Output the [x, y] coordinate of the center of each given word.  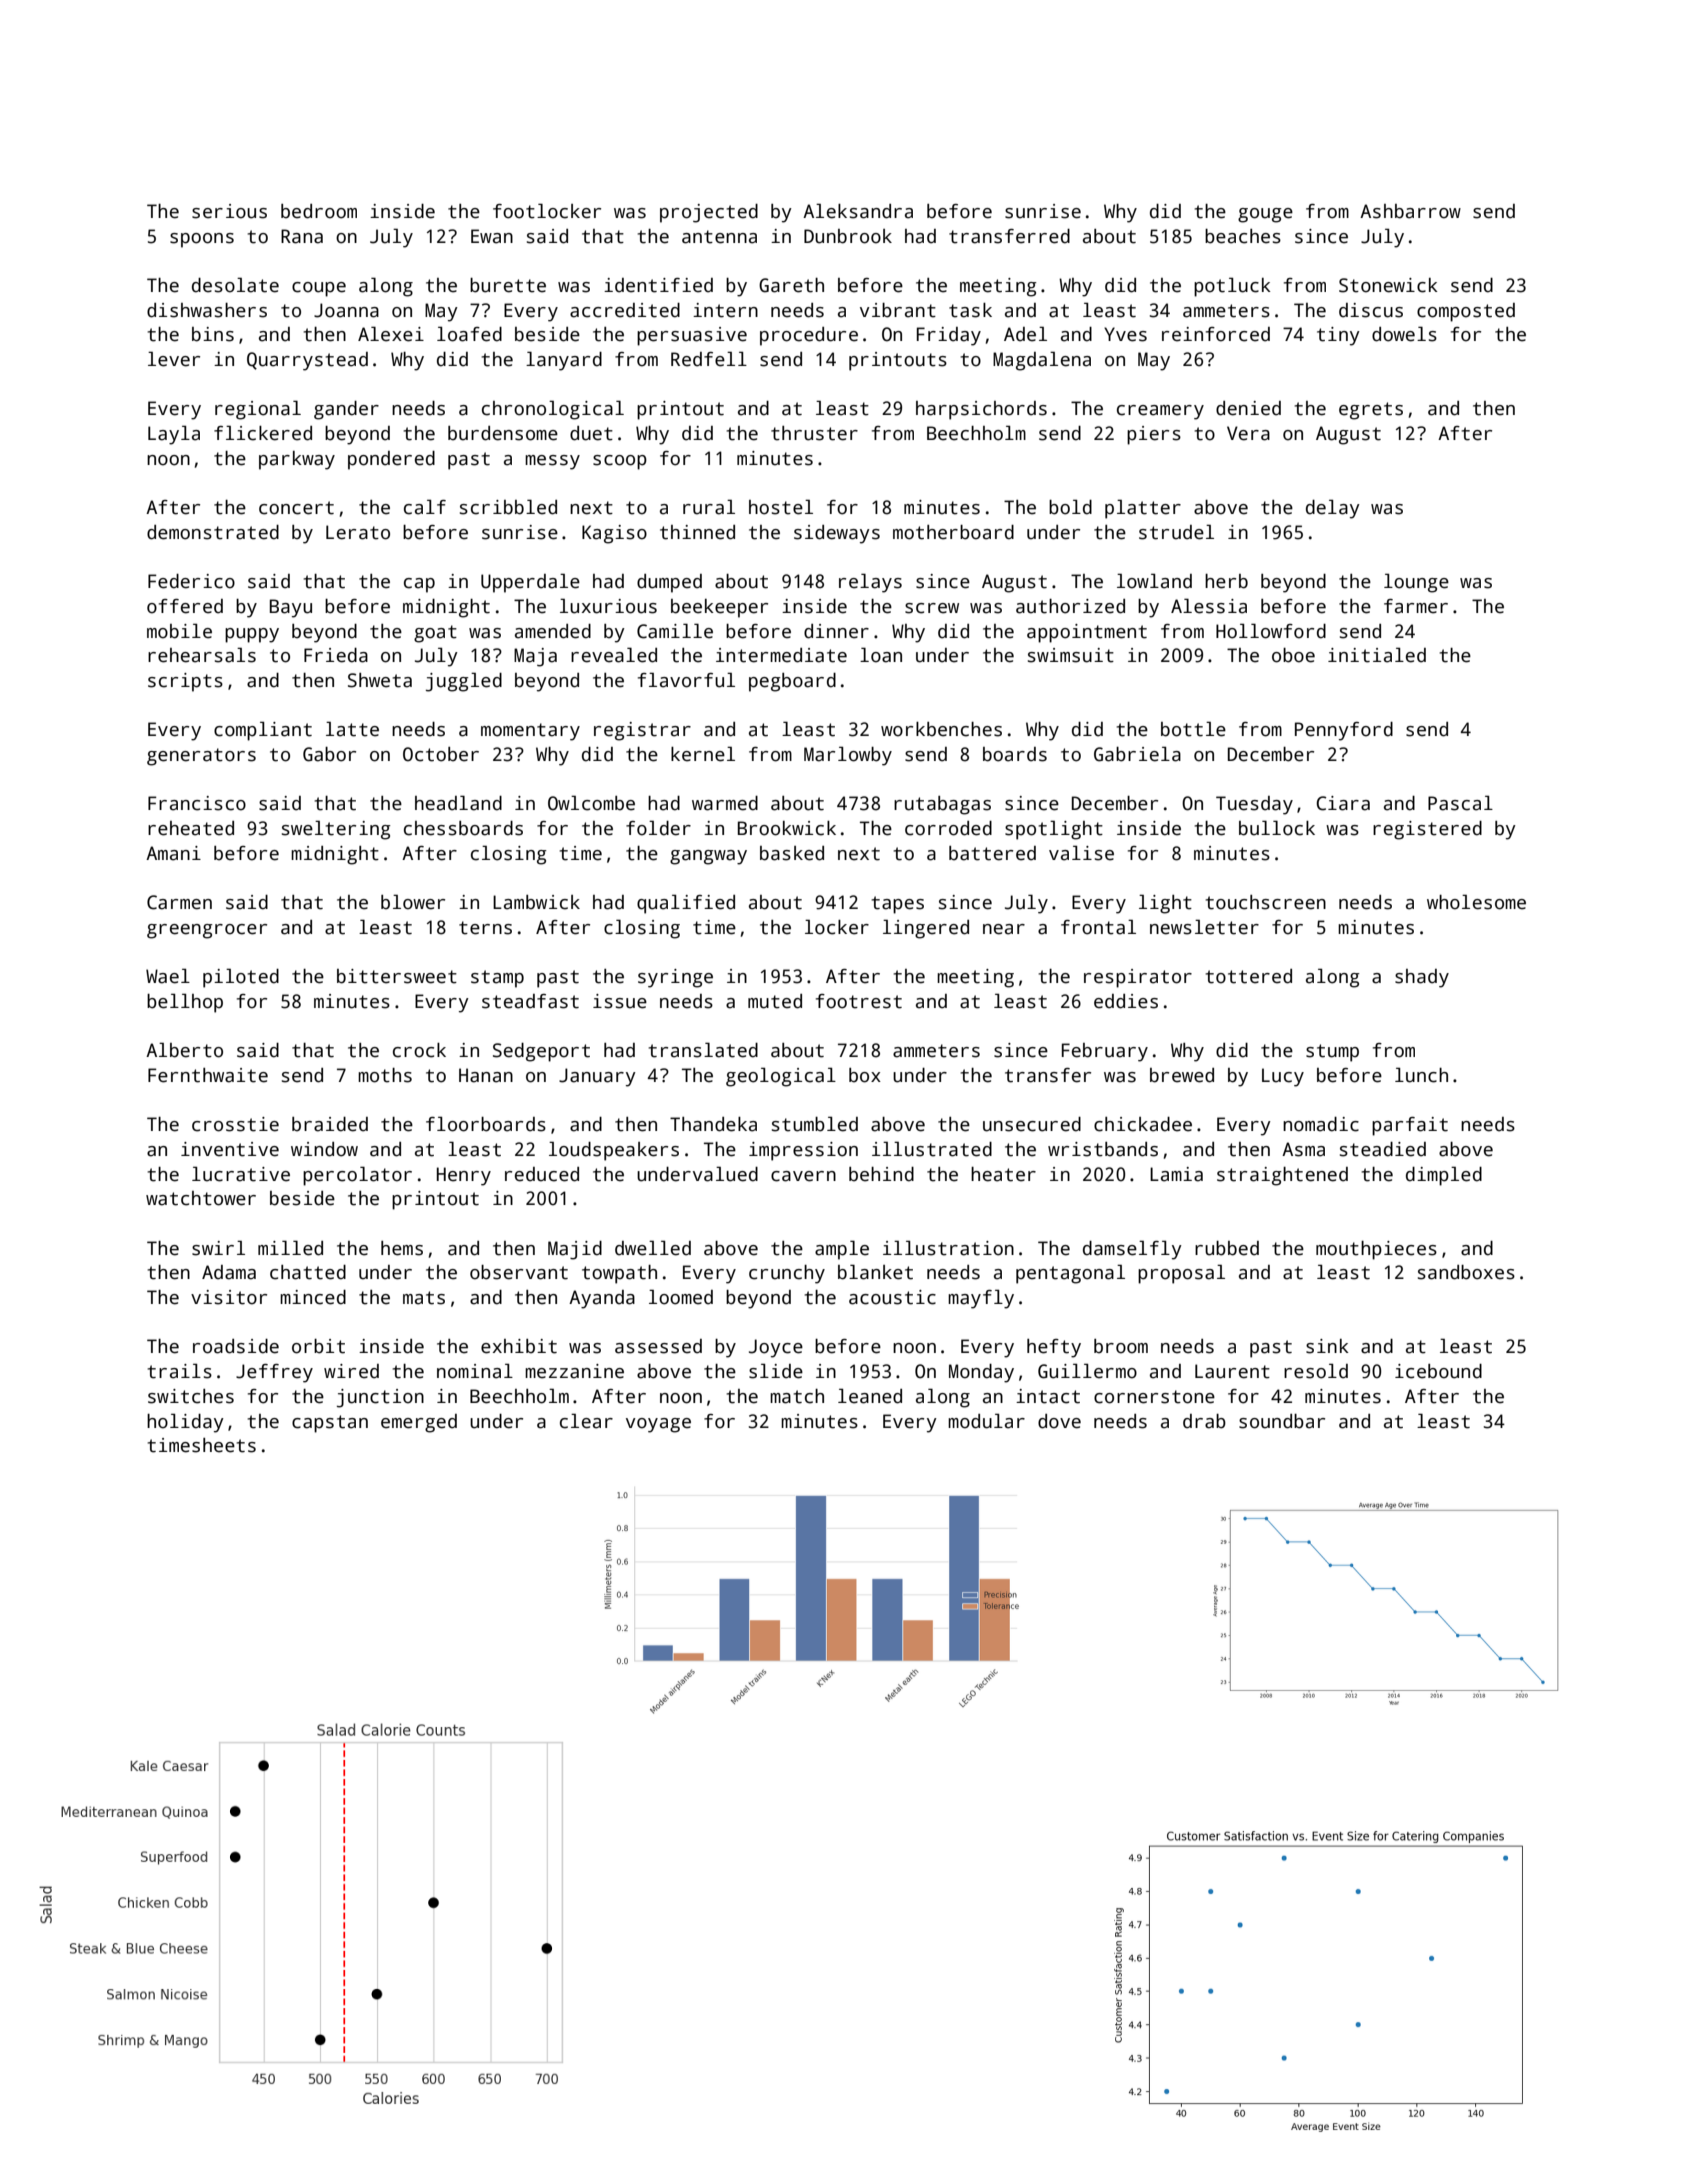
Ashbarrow [1410, 211]
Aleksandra [858, 211]
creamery [1160, 412]
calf [425, 507]
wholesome [1476, 902]
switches [191, 1396]
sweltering [336, 830]
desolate [235, 285]
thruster [814, 433]
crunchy [787, 1274]
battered [992, 853]
